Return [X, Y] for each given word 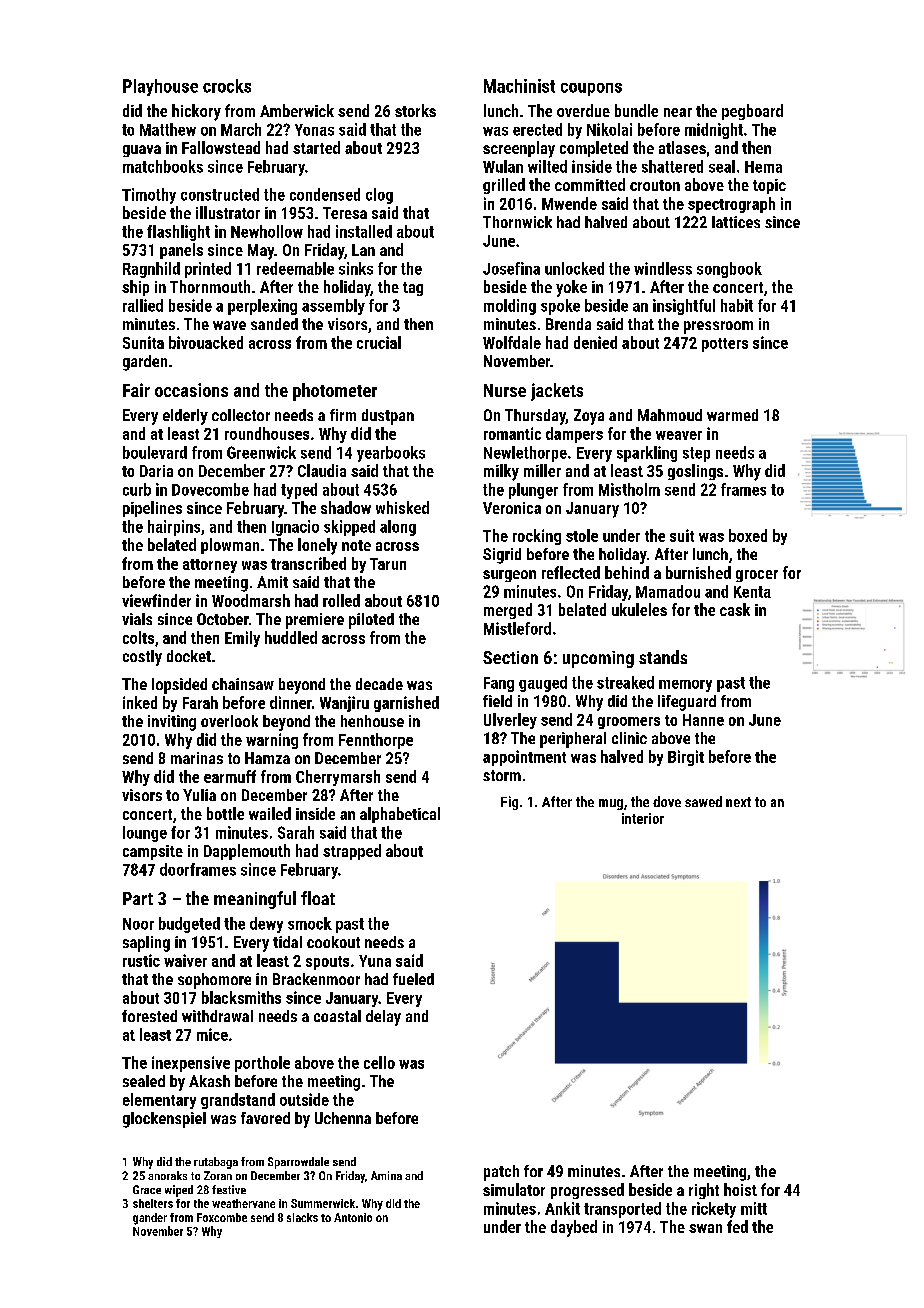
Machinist [519, 86]
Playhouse [160, 87]
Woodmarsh [251, 600]
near [678, 112]
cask [735, 609]
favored [265, 1118]
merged [508, 611]
